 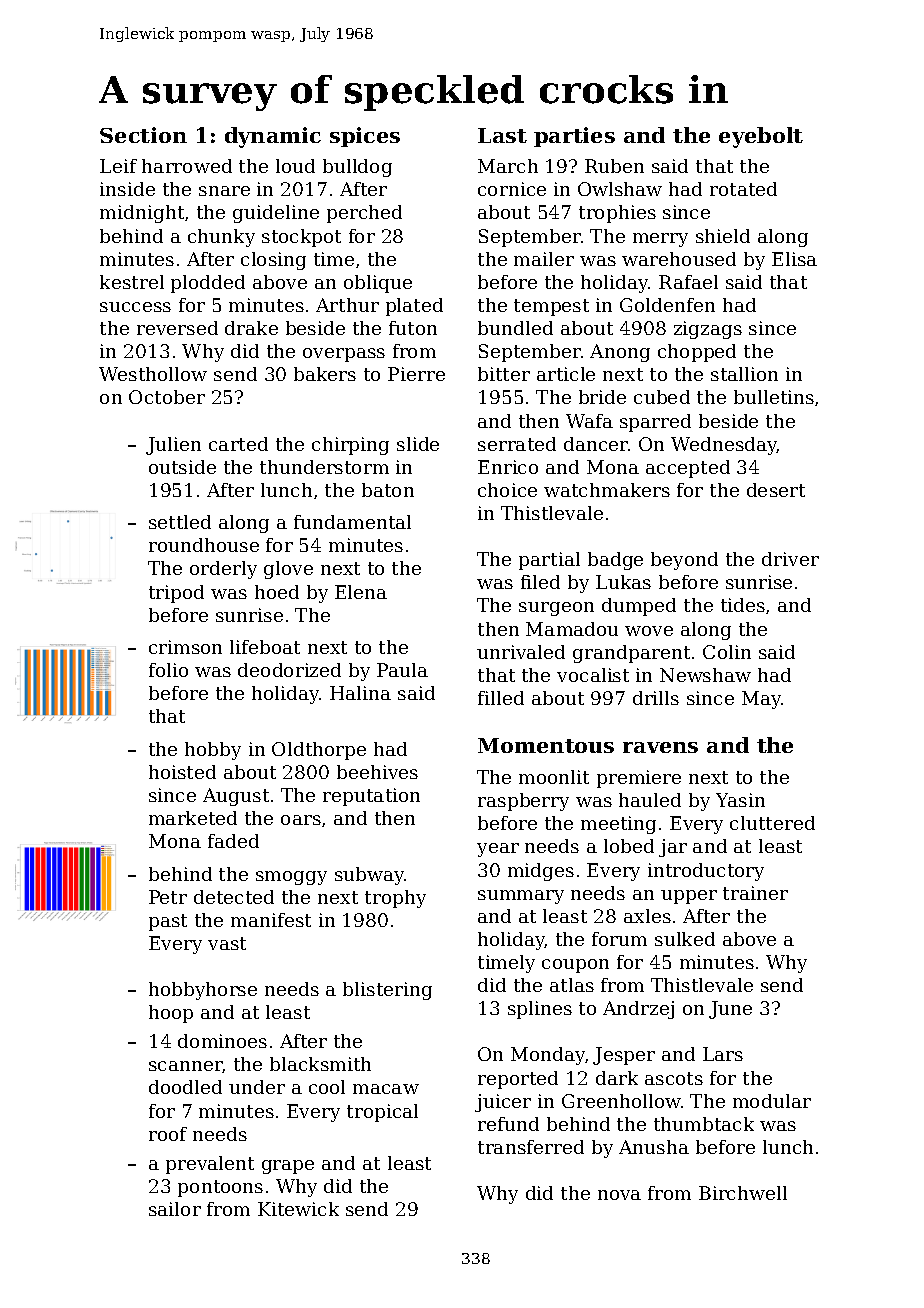 I want to click on trainer, so click(x=755, y=893).
